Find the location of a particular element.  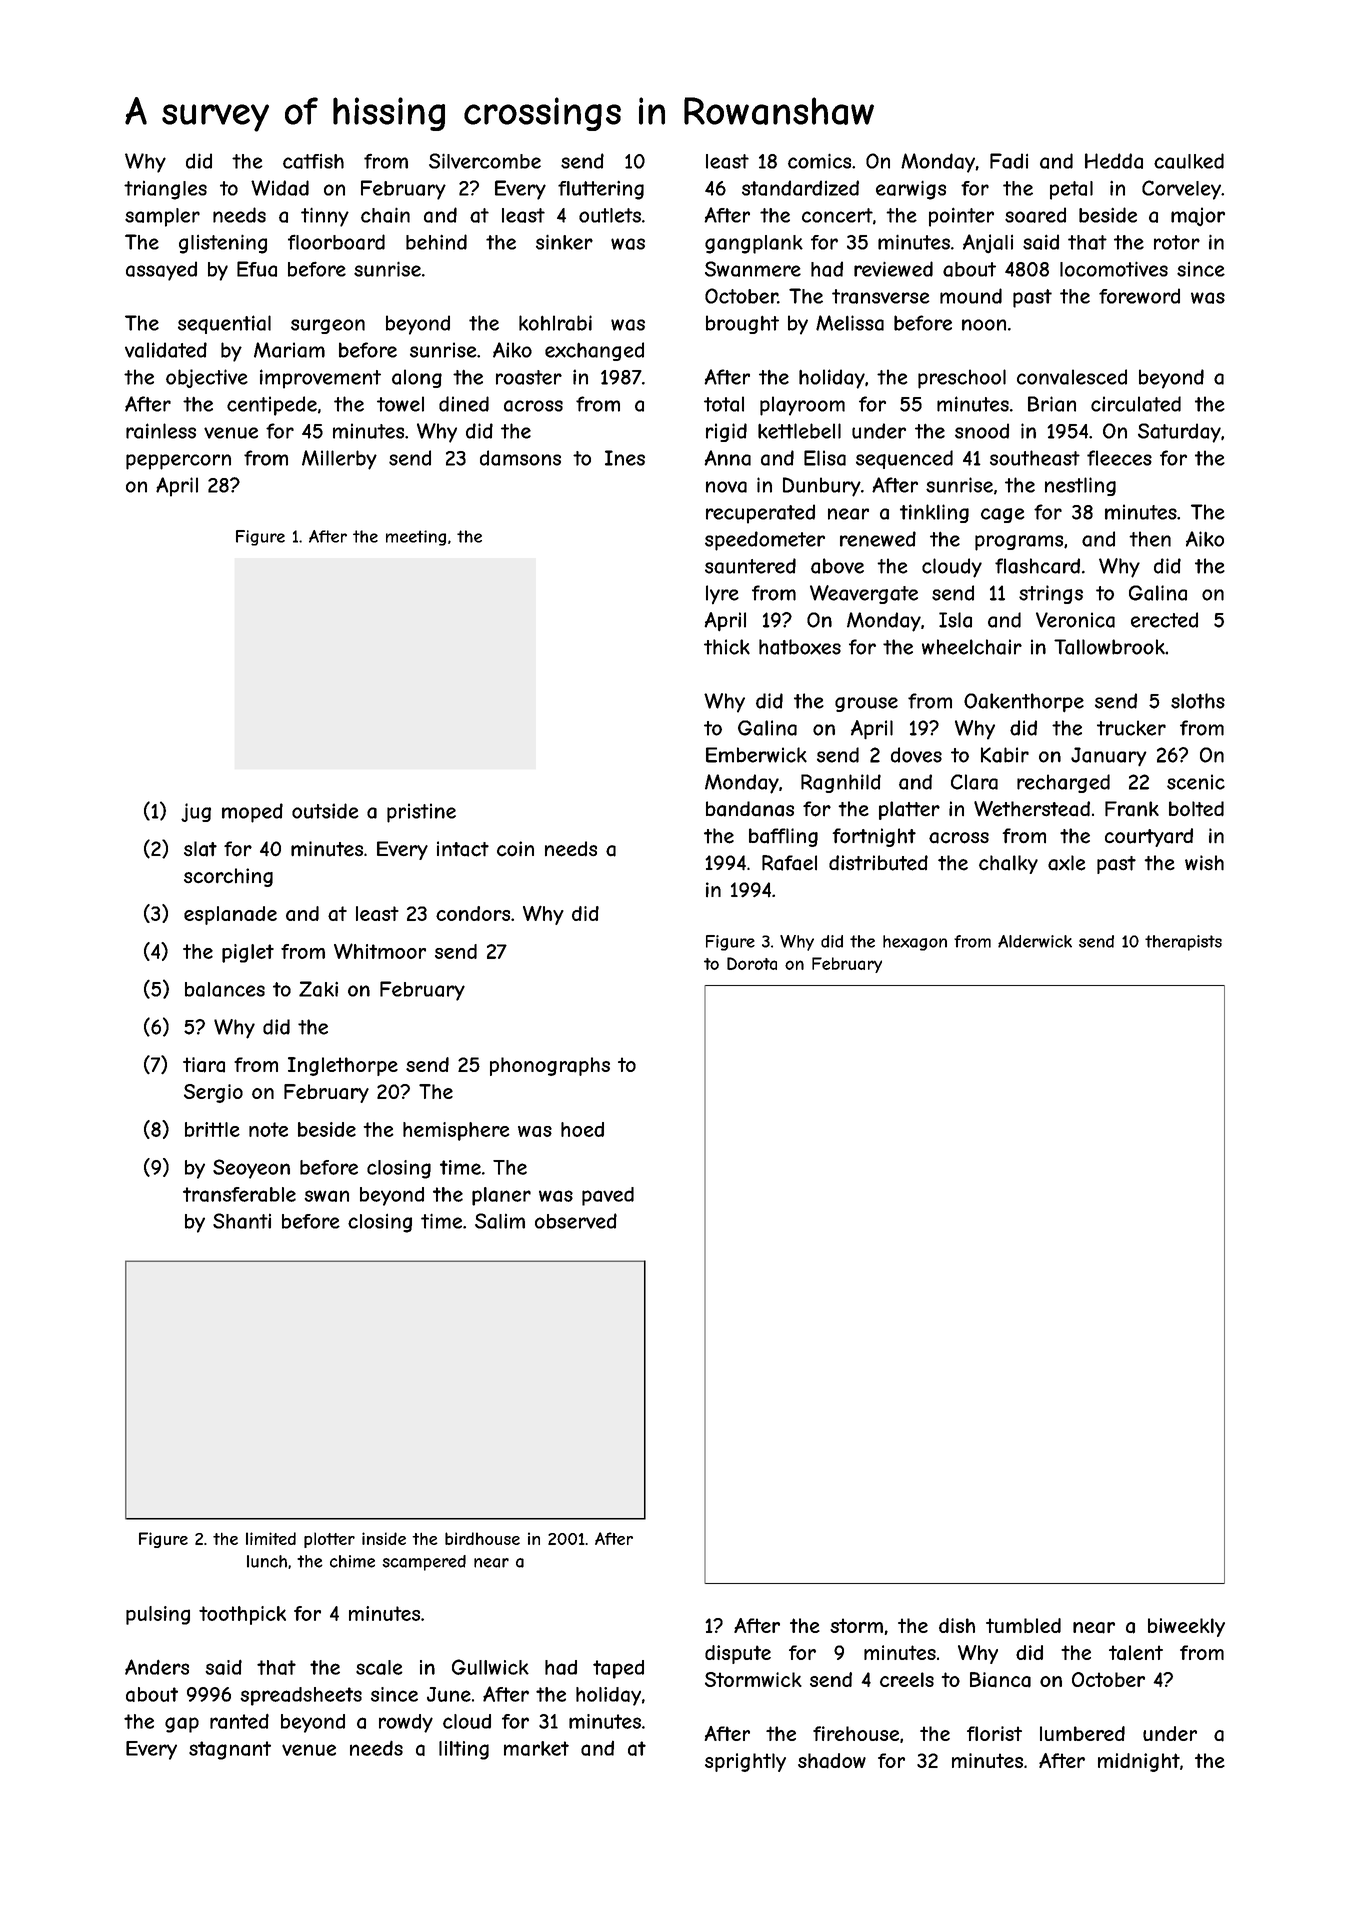

fleeces is located at coordinates (1119, 458).
